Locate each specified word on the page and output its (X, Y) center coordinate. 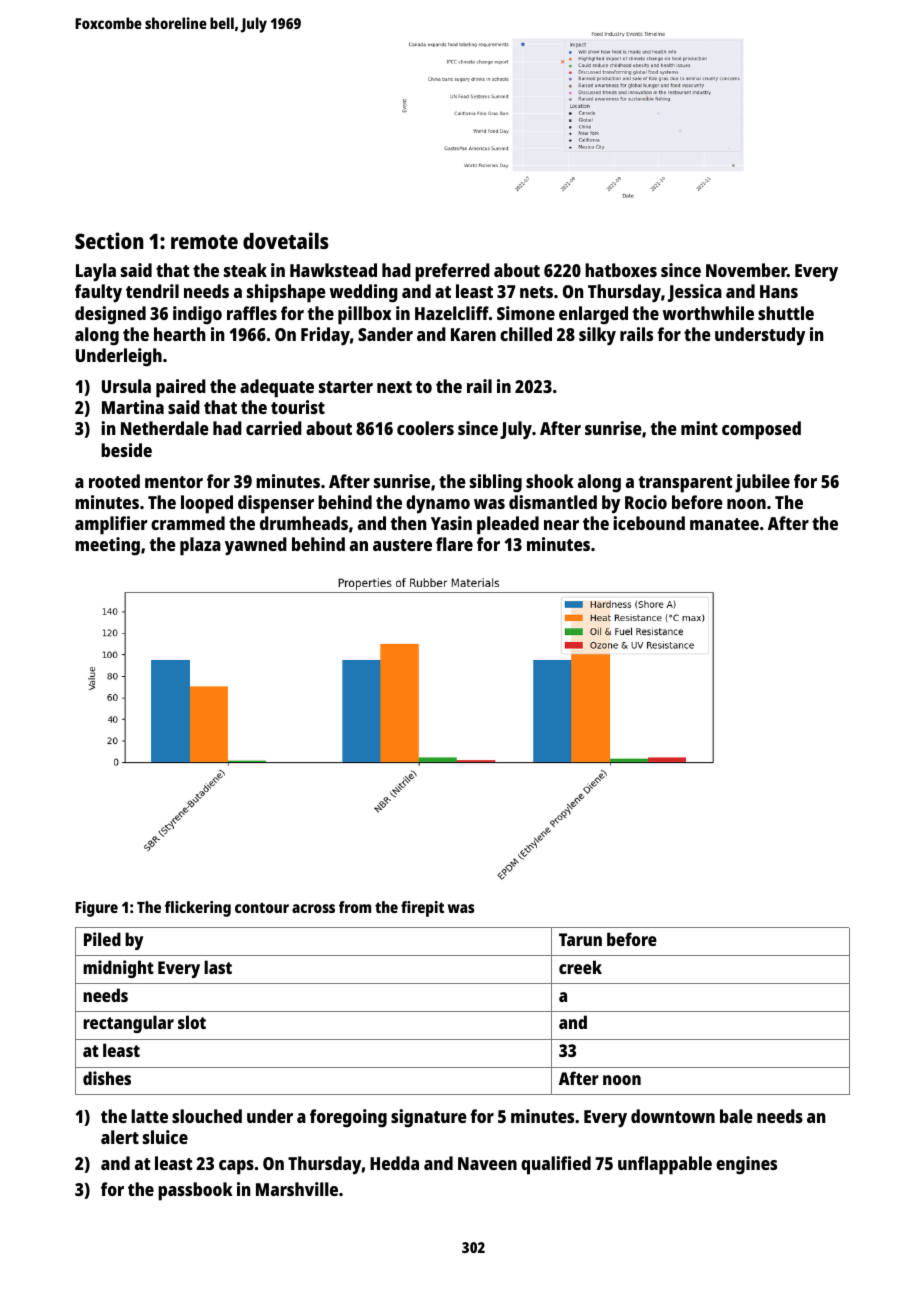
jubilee (762, 483)
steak (245, 270)
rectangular (128, 1024)
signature (429, 1118)
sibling (496, 483)
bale (736, 1116)
